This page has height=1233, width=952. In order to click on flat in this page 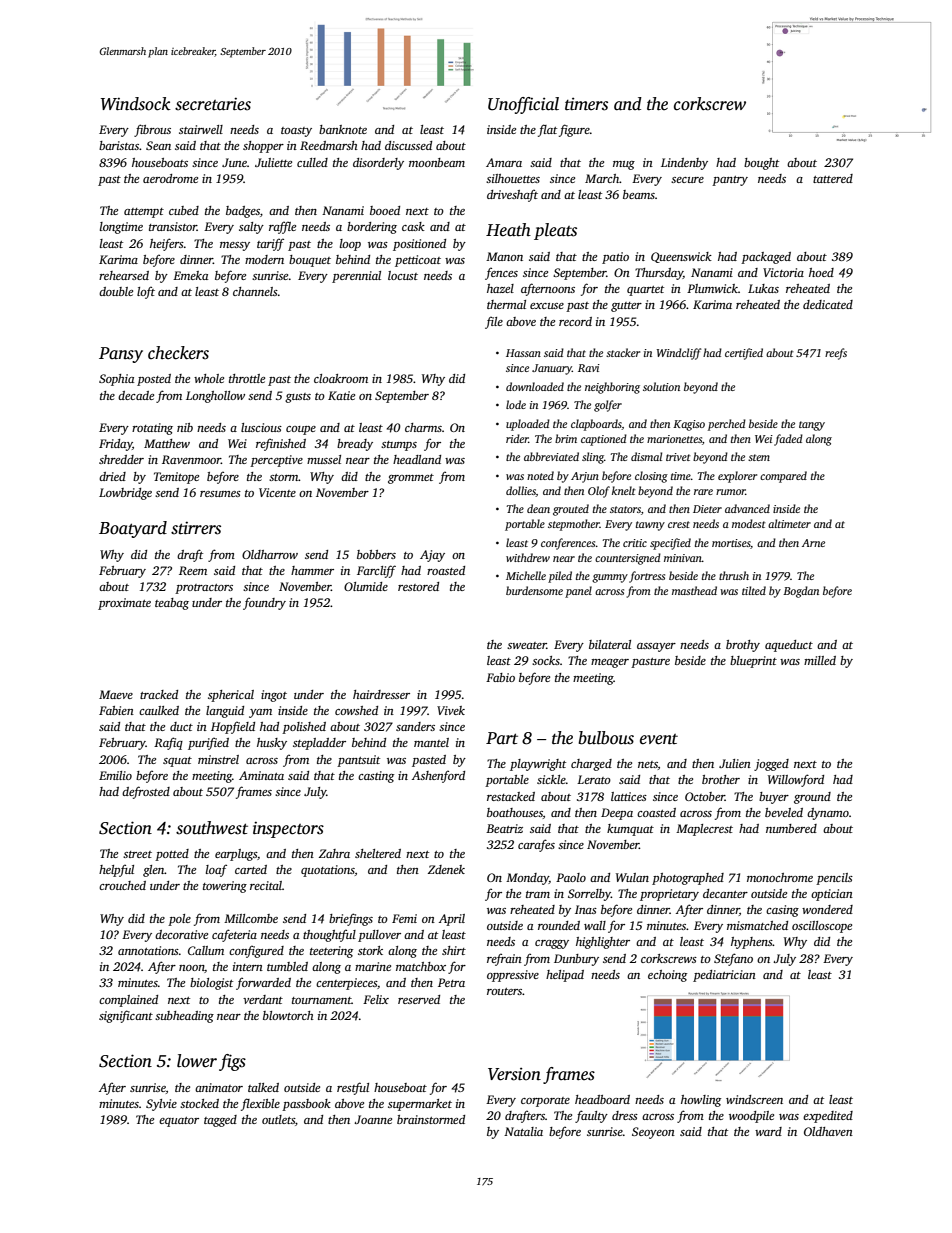, I will do `click(547, 130)`.
